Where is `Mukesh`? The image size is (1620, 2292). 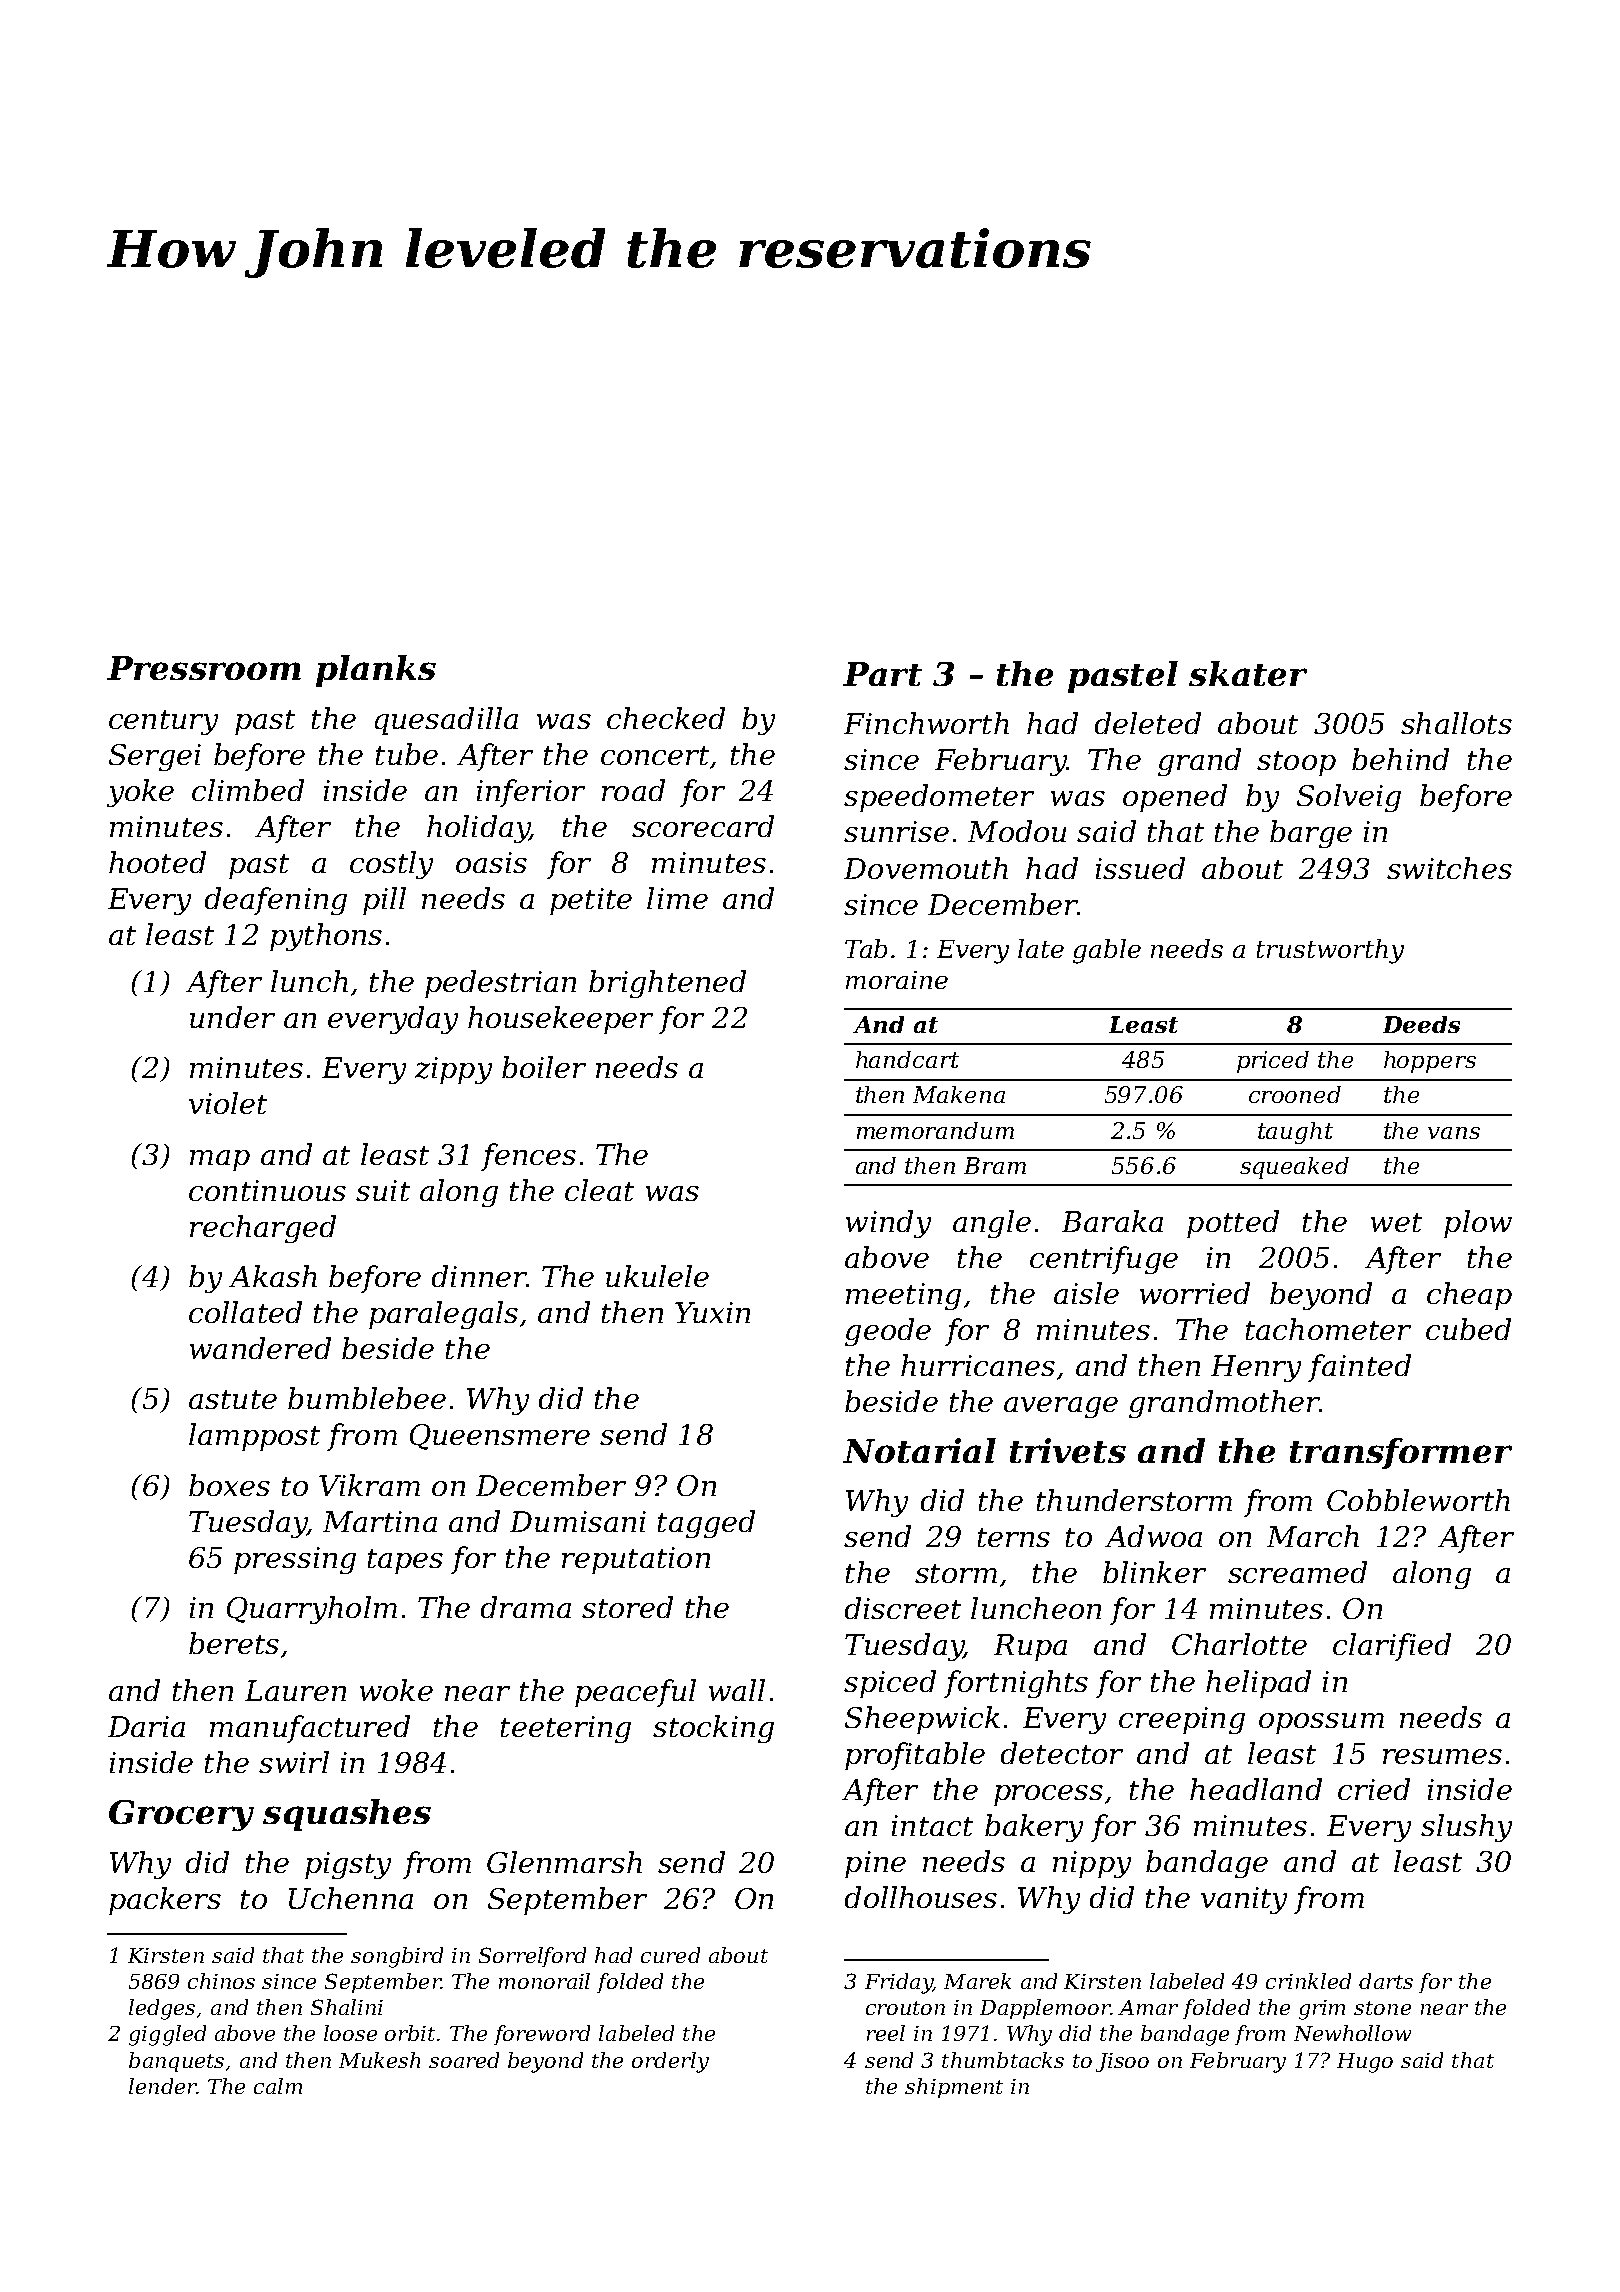
Mukesh is located at coordinates (379, 2060).
